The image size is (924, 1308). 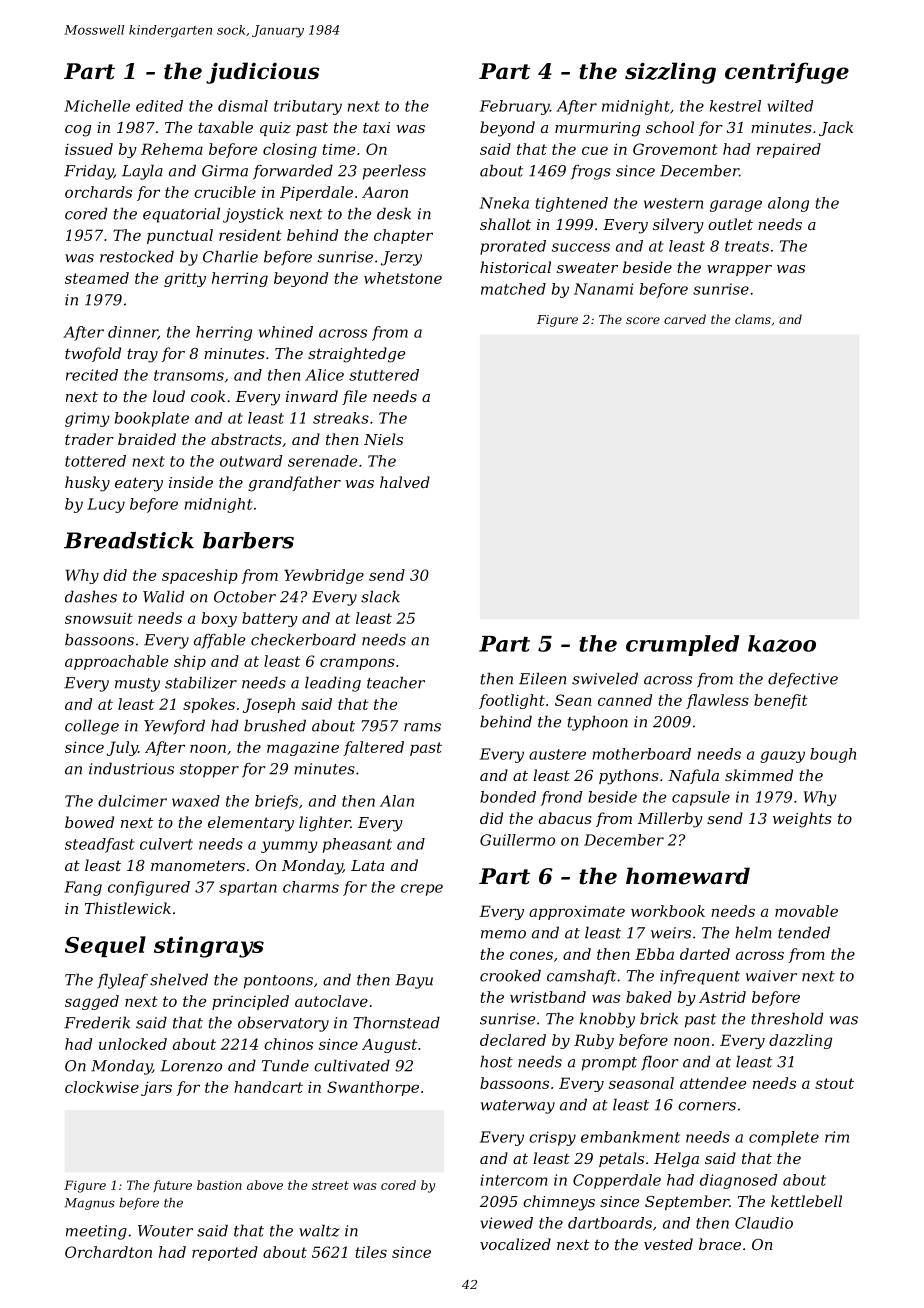 I want to click on dashes, so click(x=91, y=596).
